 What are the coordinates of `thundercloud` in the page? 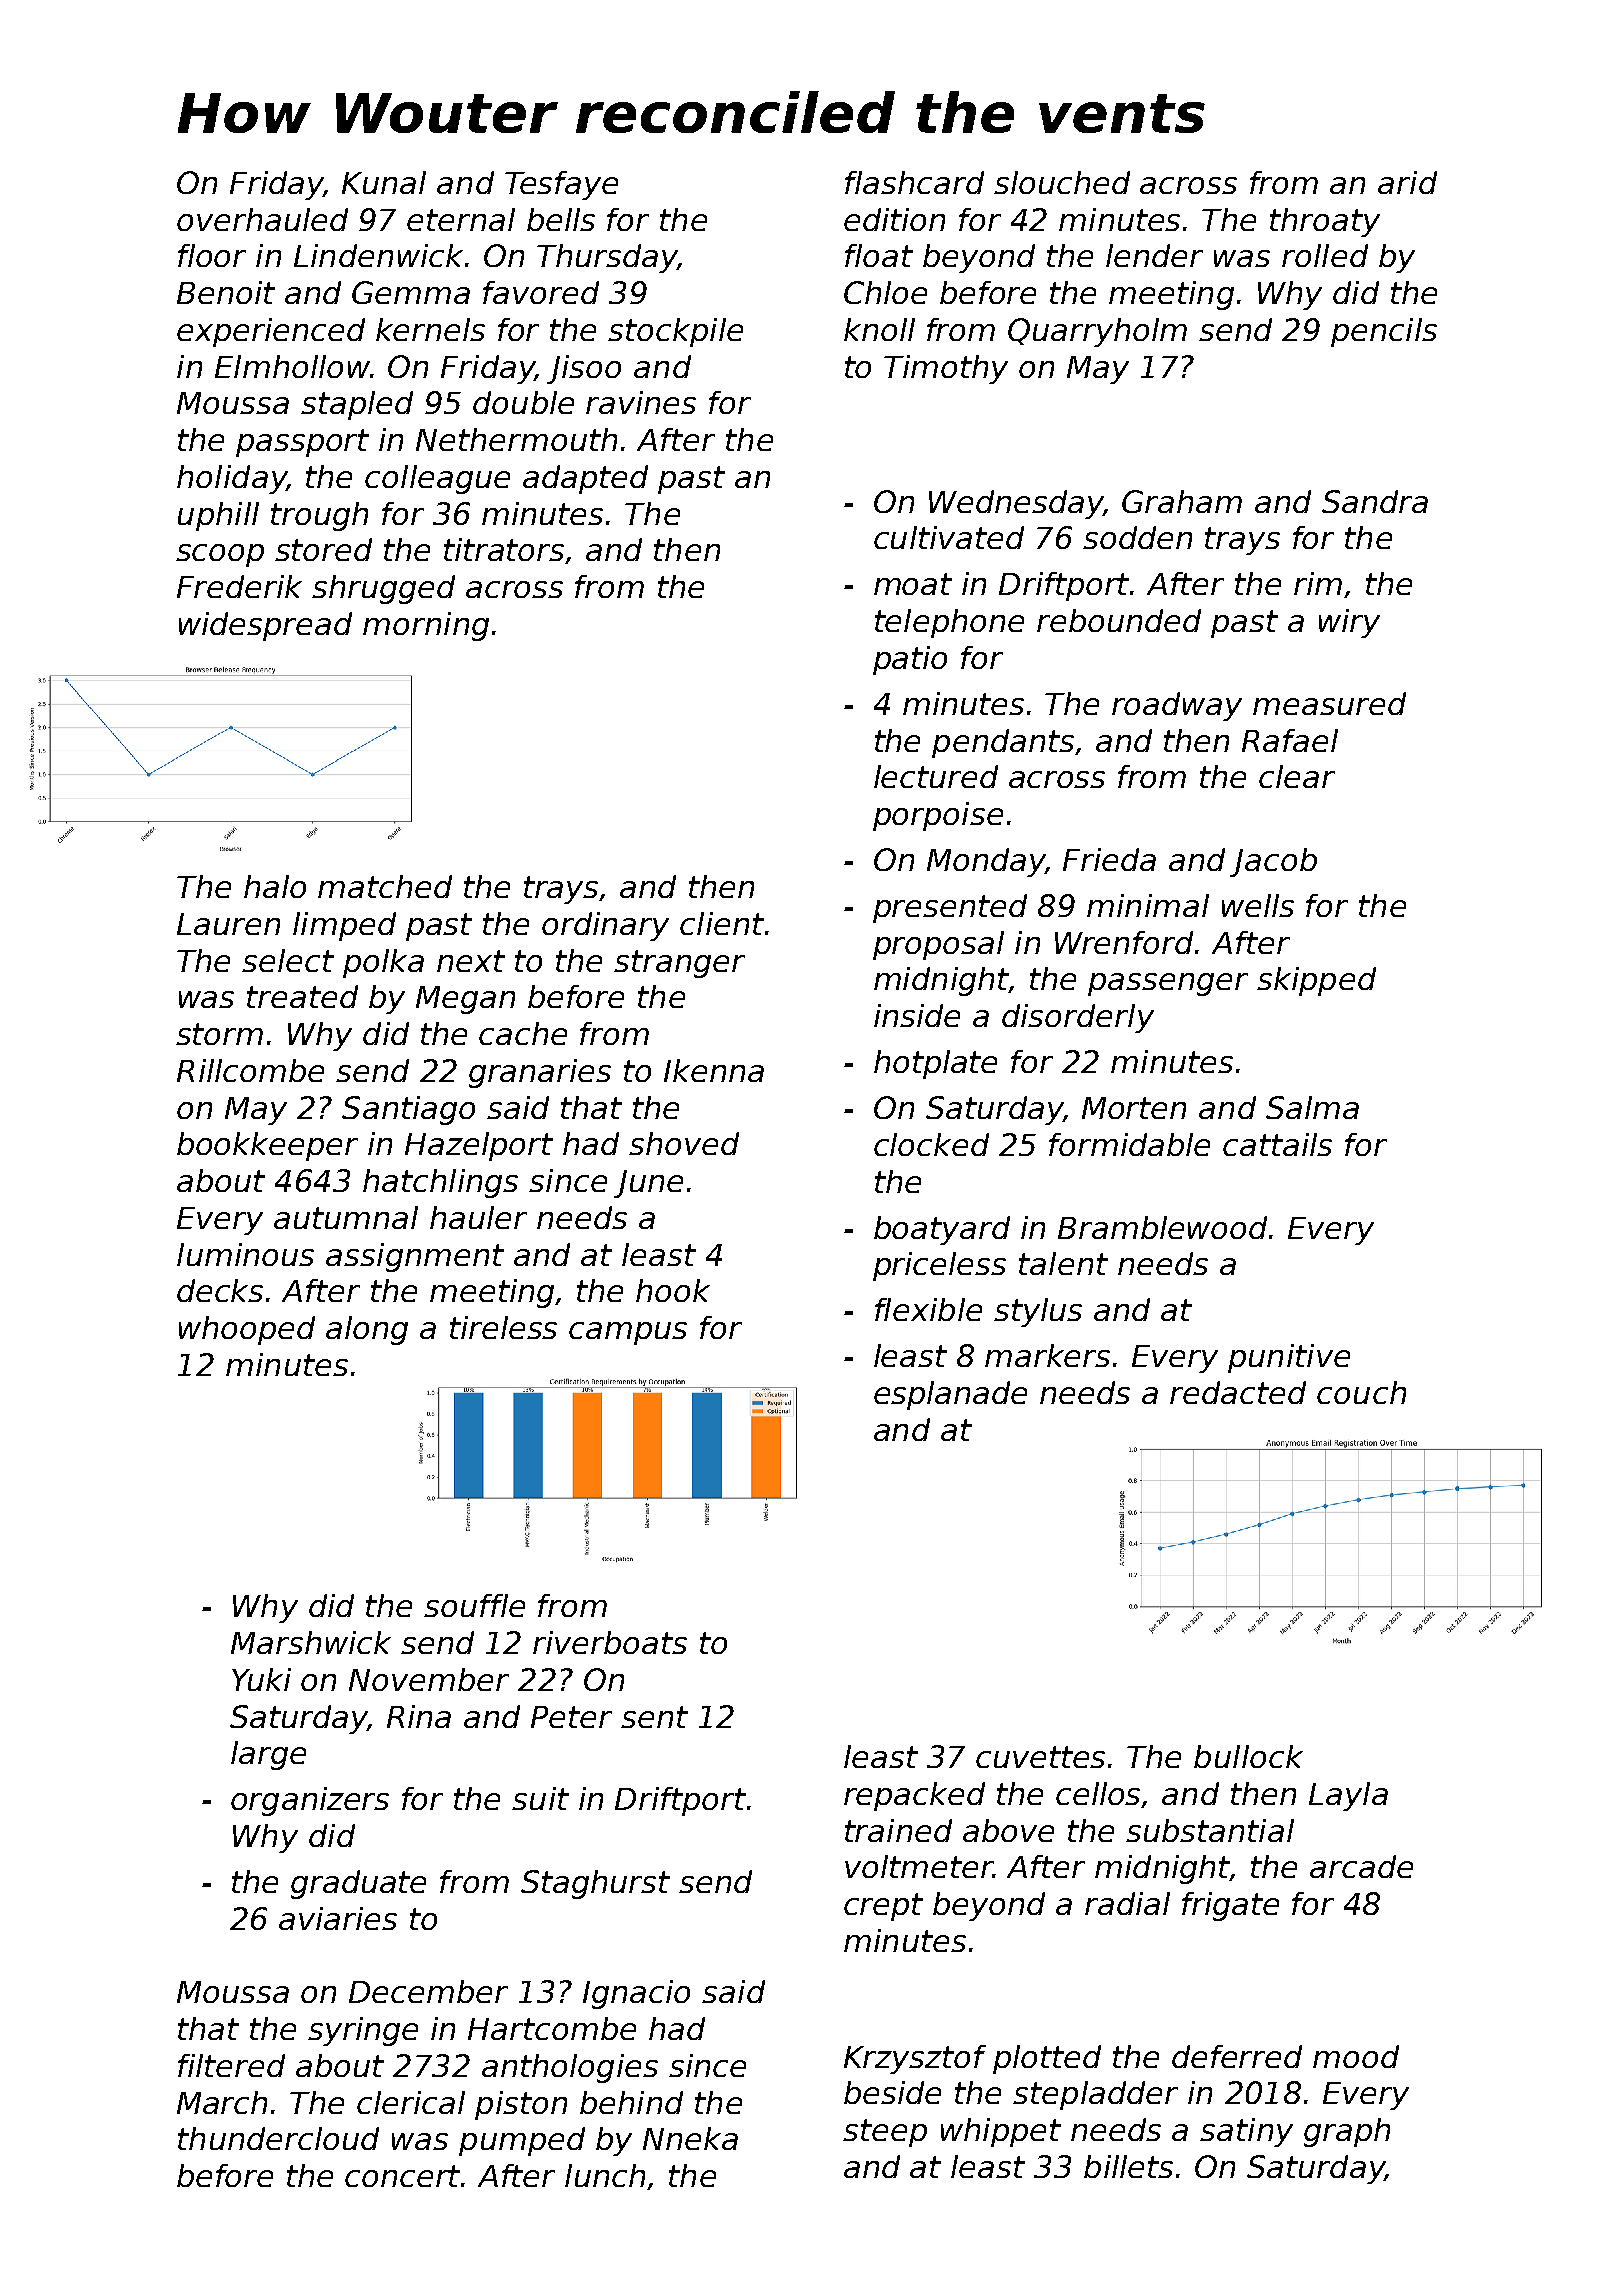 It's located at (278, 2138).
